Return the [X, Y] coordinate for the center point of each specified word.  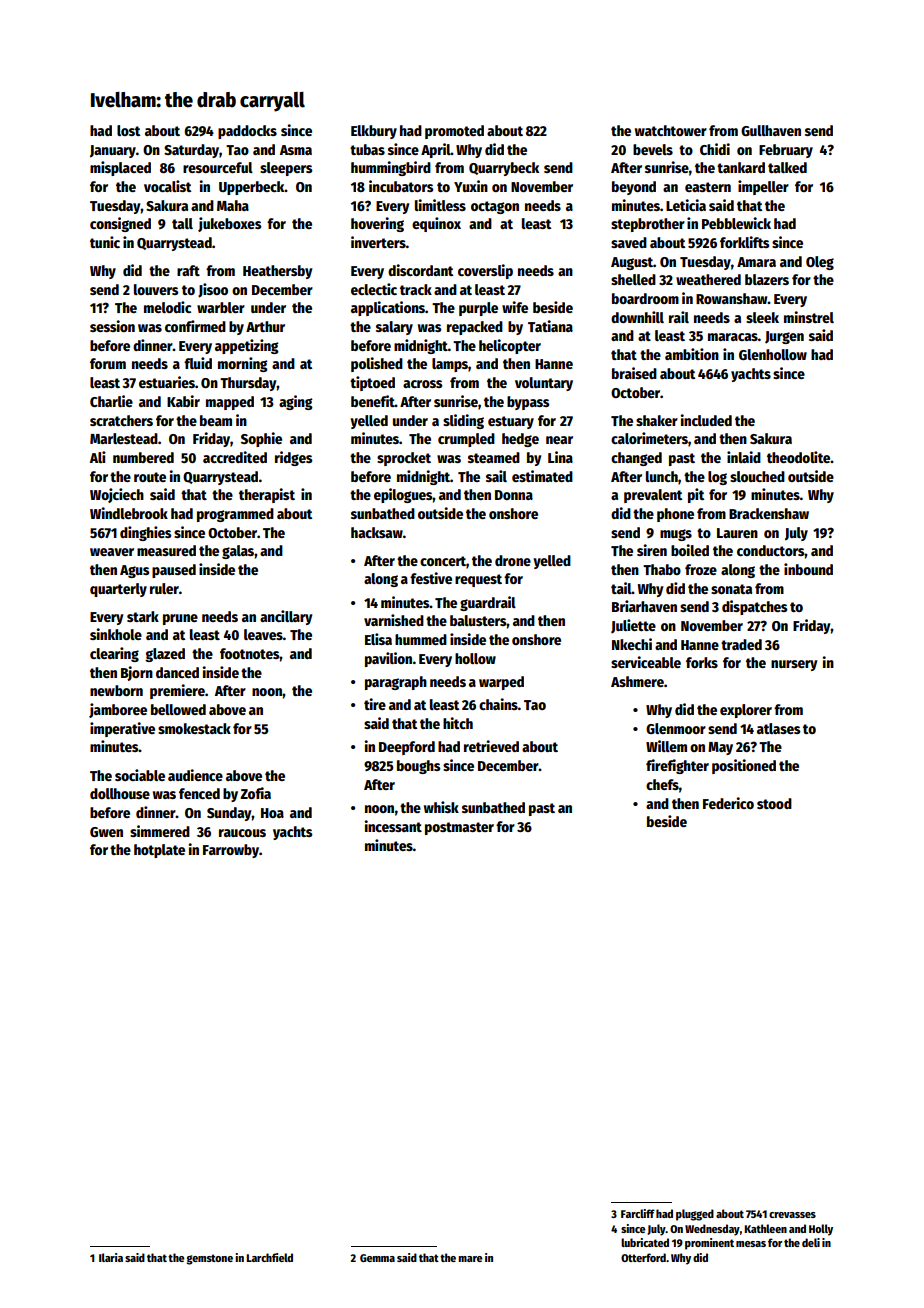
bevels [653, 149]
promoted [454, 132]
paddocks [247, 132]
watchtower [671, 130]
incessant [393, 826]
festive [431, 578]
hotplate [159, 851]
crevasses [792, 1215]
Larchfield [269, 1257]
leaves [263, 634]
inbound [808, 569]
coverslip [485, 271]
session [112, 326]
